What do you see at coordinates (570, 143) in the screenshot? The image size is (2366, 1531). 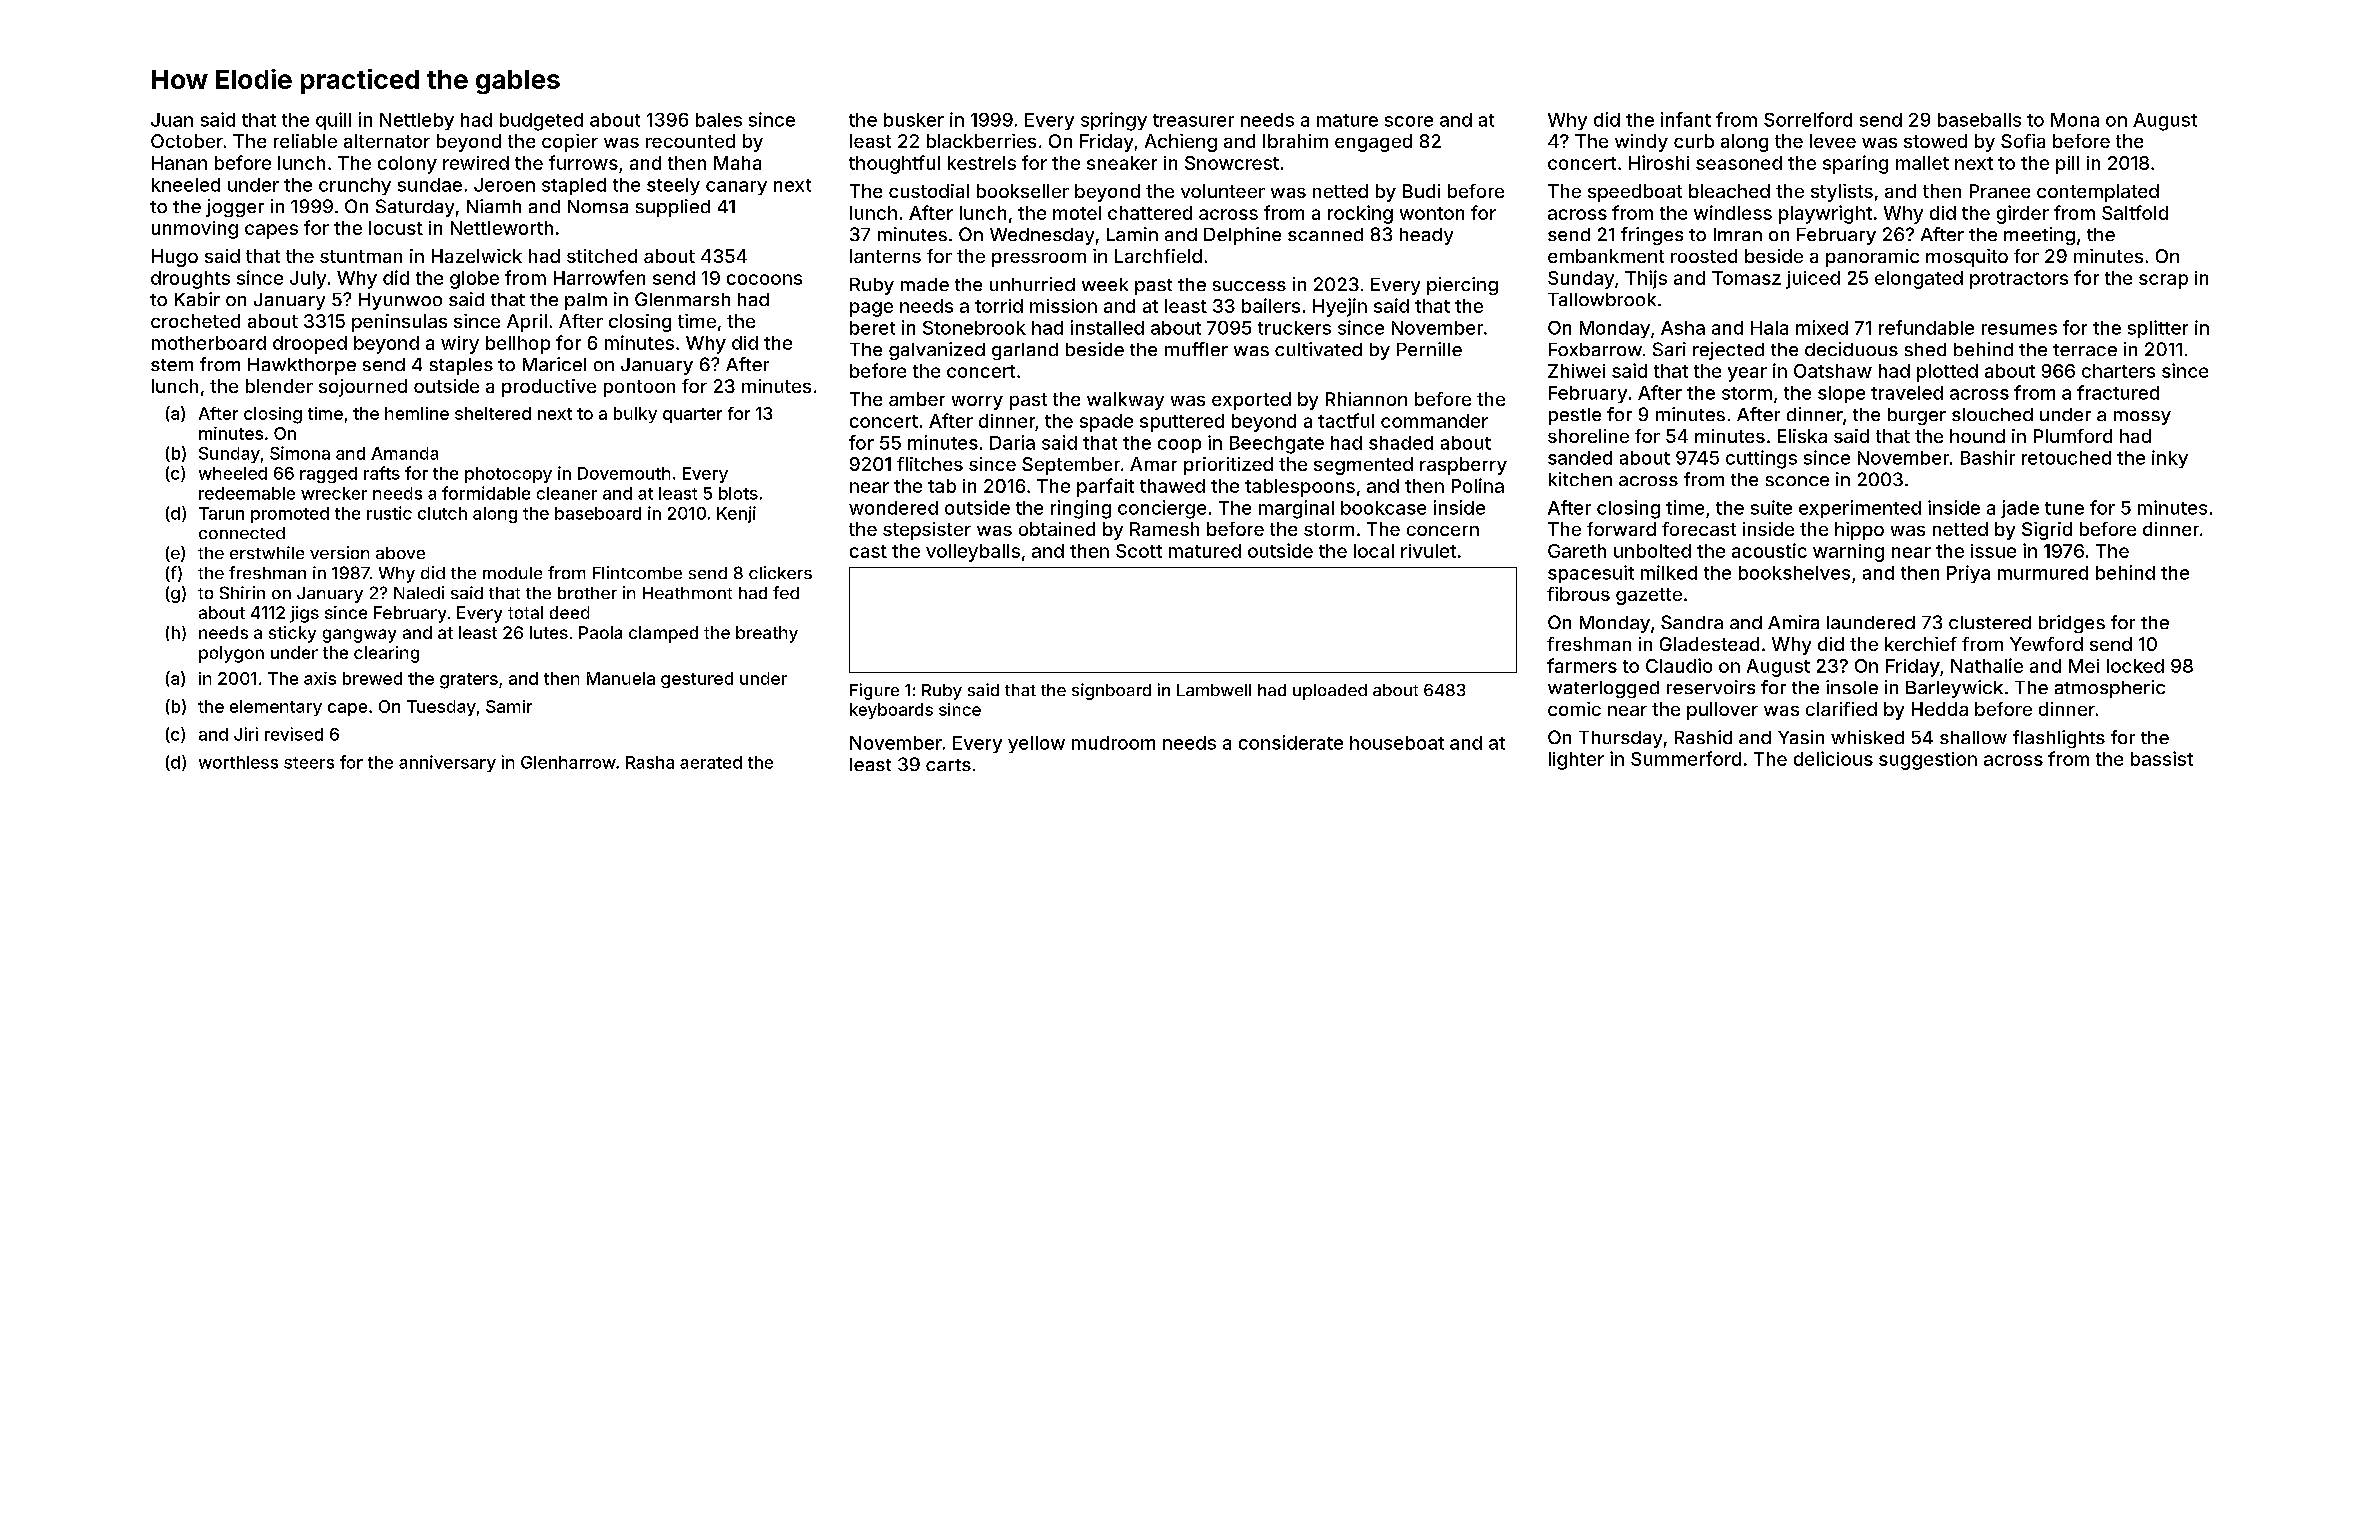 I see `copier` at bounding box center [570, 143].
